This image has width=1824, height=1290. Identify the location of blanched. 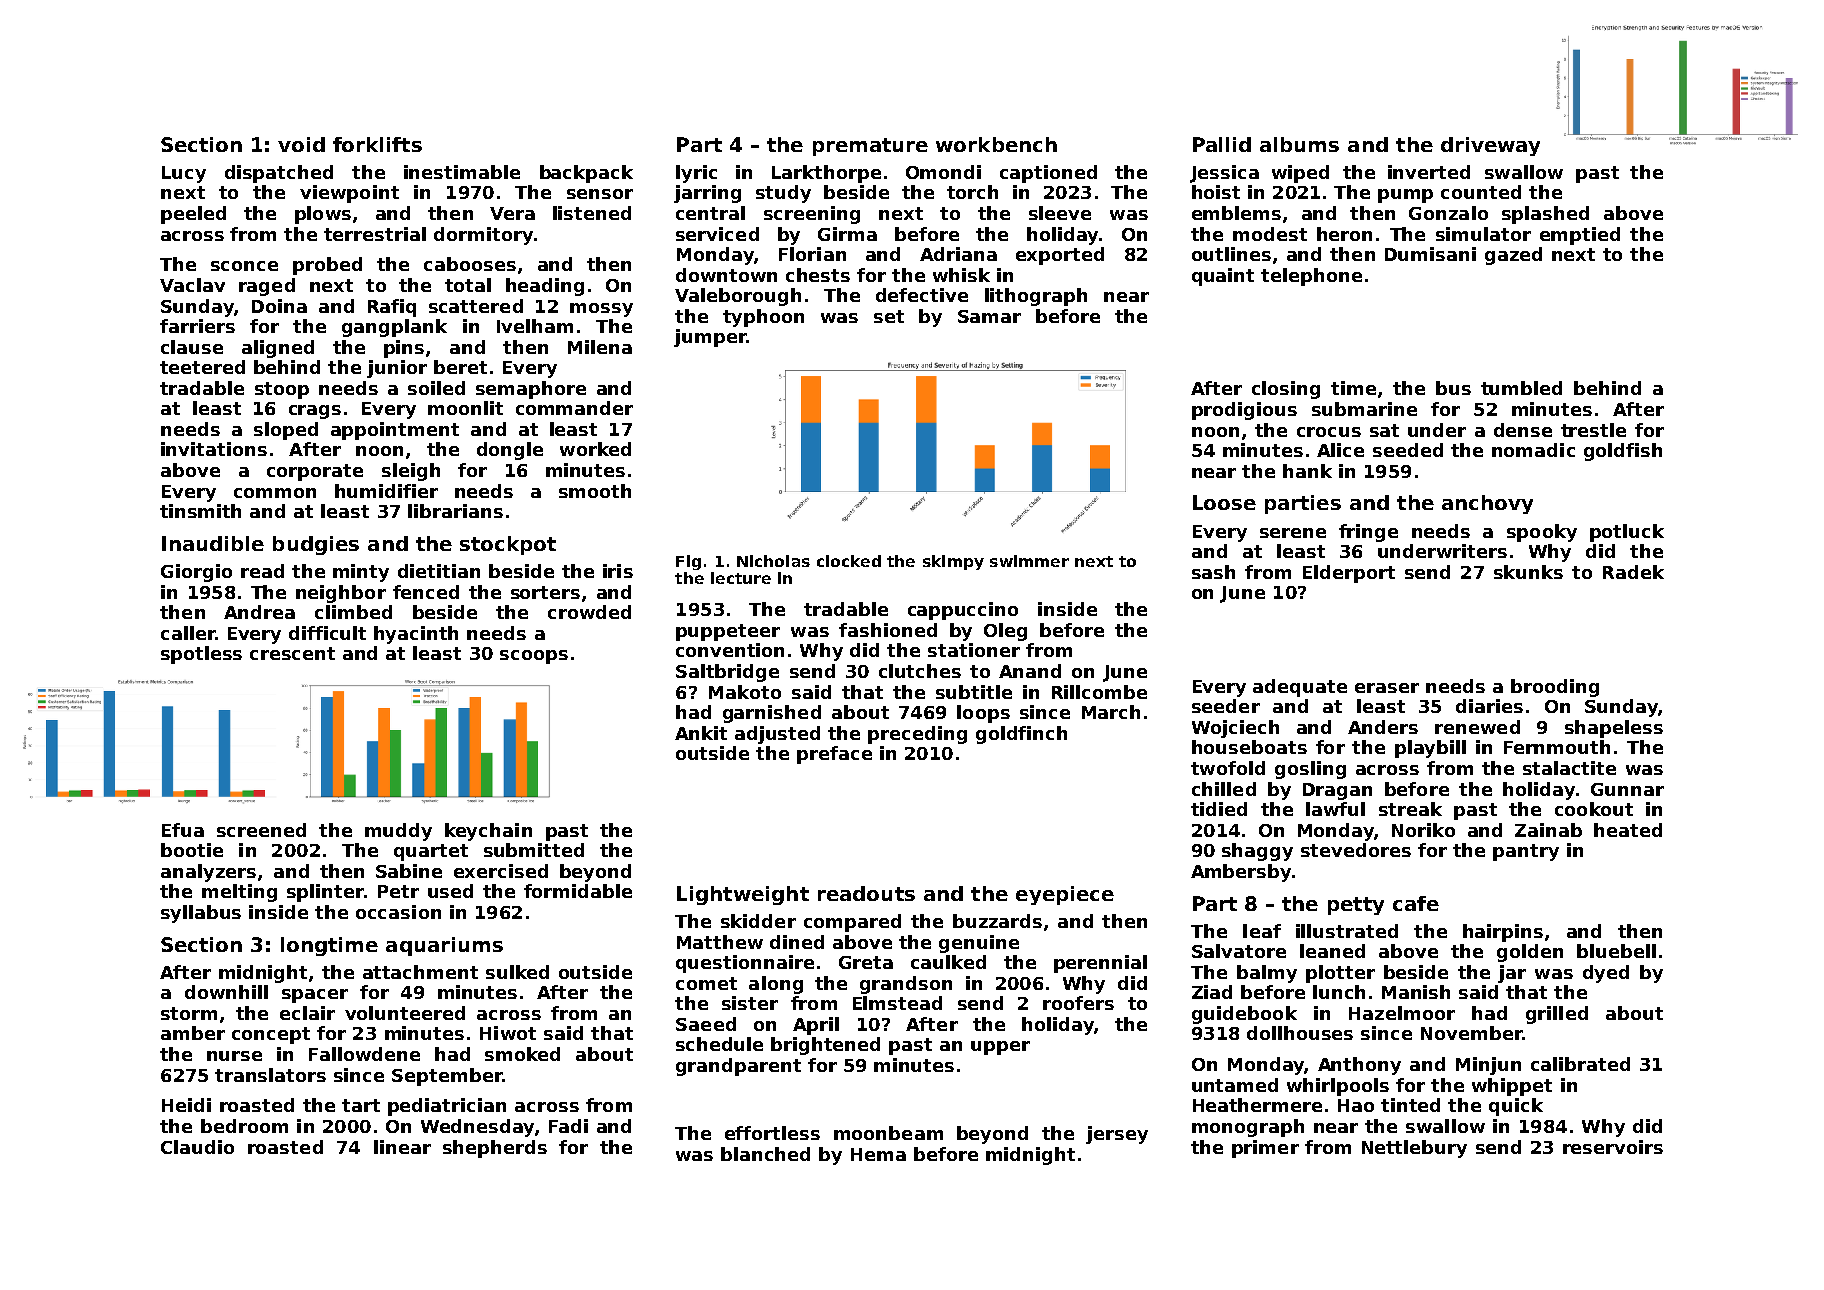
(765, 1154).
